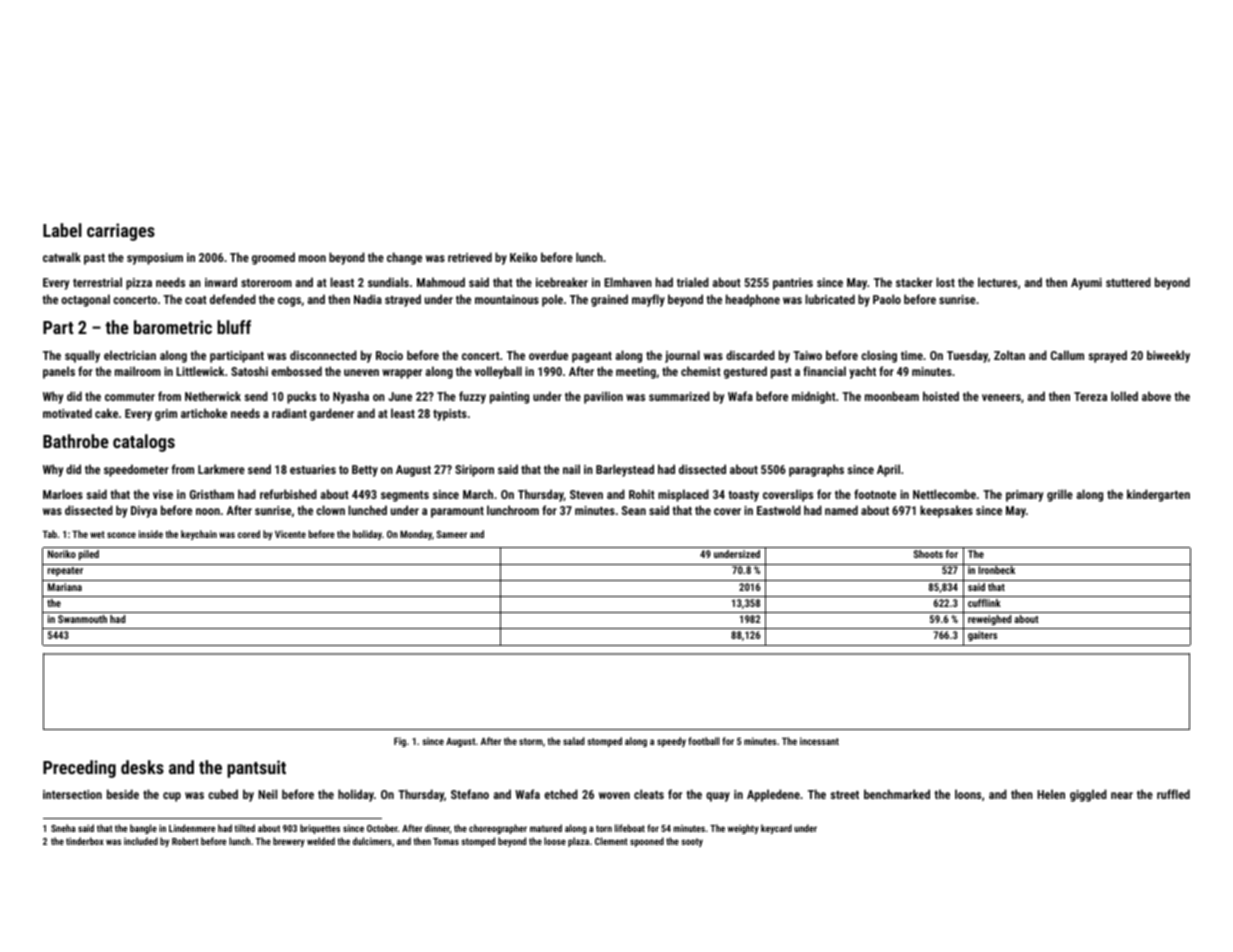 Image resolution: width=1233 pixels, height=952 pixels. Describe the element at coordinates (647, 842) in the screenshot. I see `spooned` at that location.
